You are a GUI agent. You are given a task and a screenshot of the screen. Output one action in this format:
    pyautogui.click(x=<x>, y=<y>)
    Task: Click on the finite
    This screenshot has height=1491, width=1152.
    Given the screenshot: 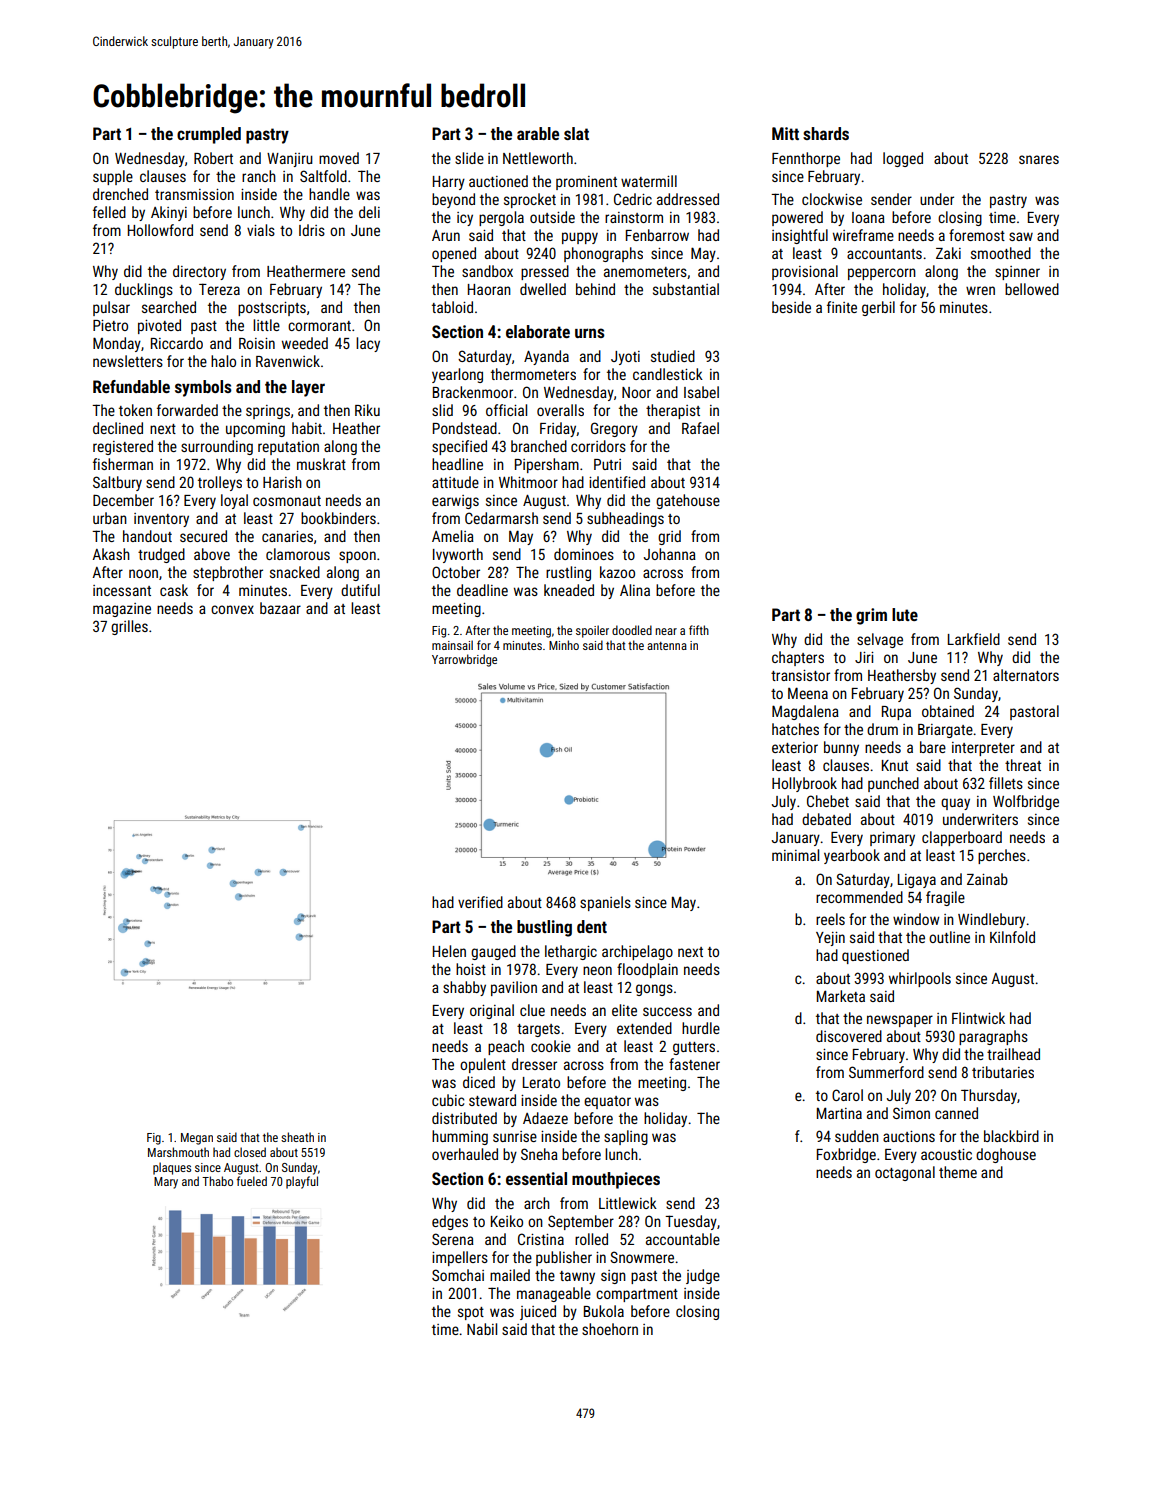 What is the action you would take?
    pyautogui.click(x=842, y=307)
